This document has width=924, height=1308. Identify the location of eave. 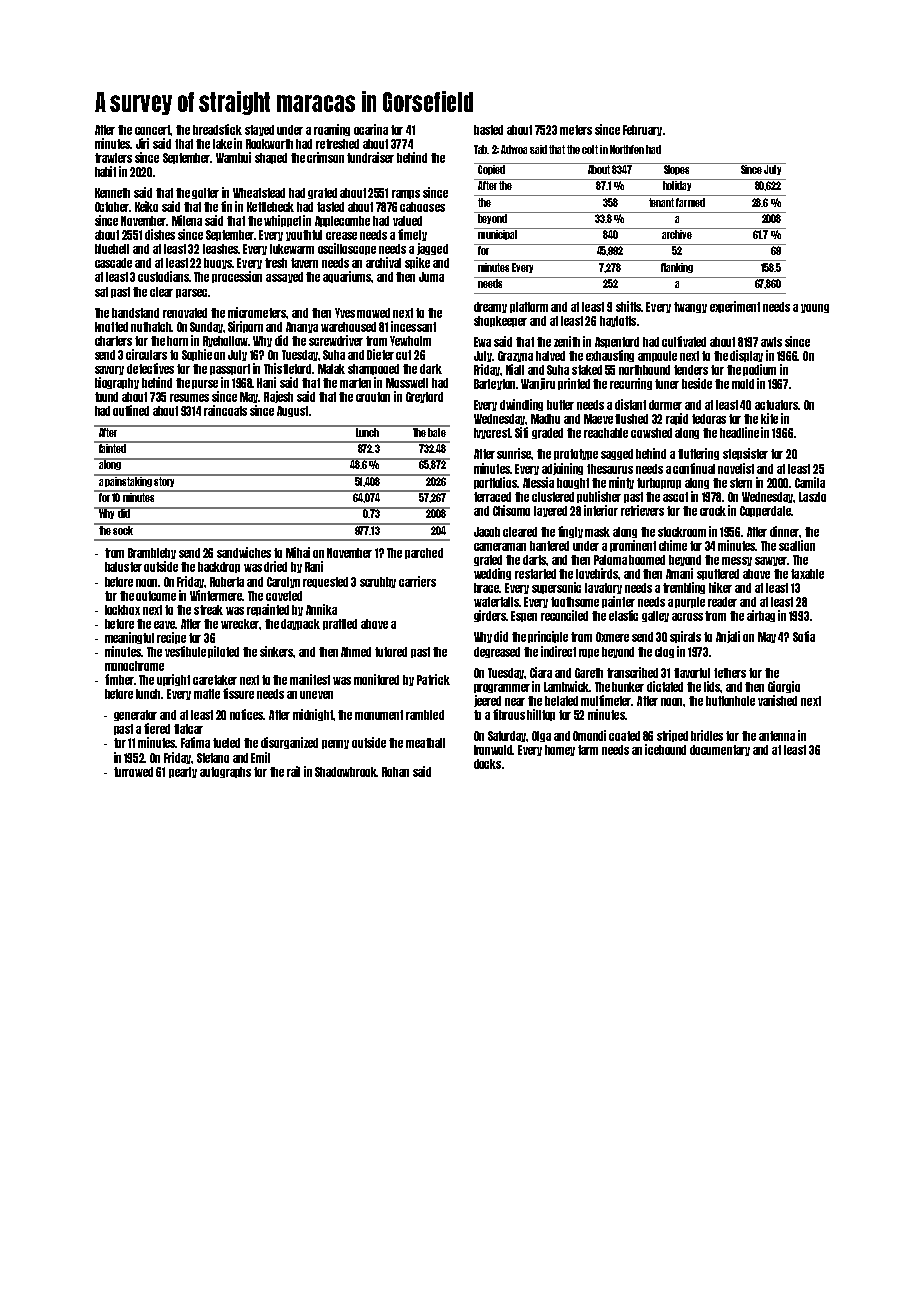
(164, 625).
